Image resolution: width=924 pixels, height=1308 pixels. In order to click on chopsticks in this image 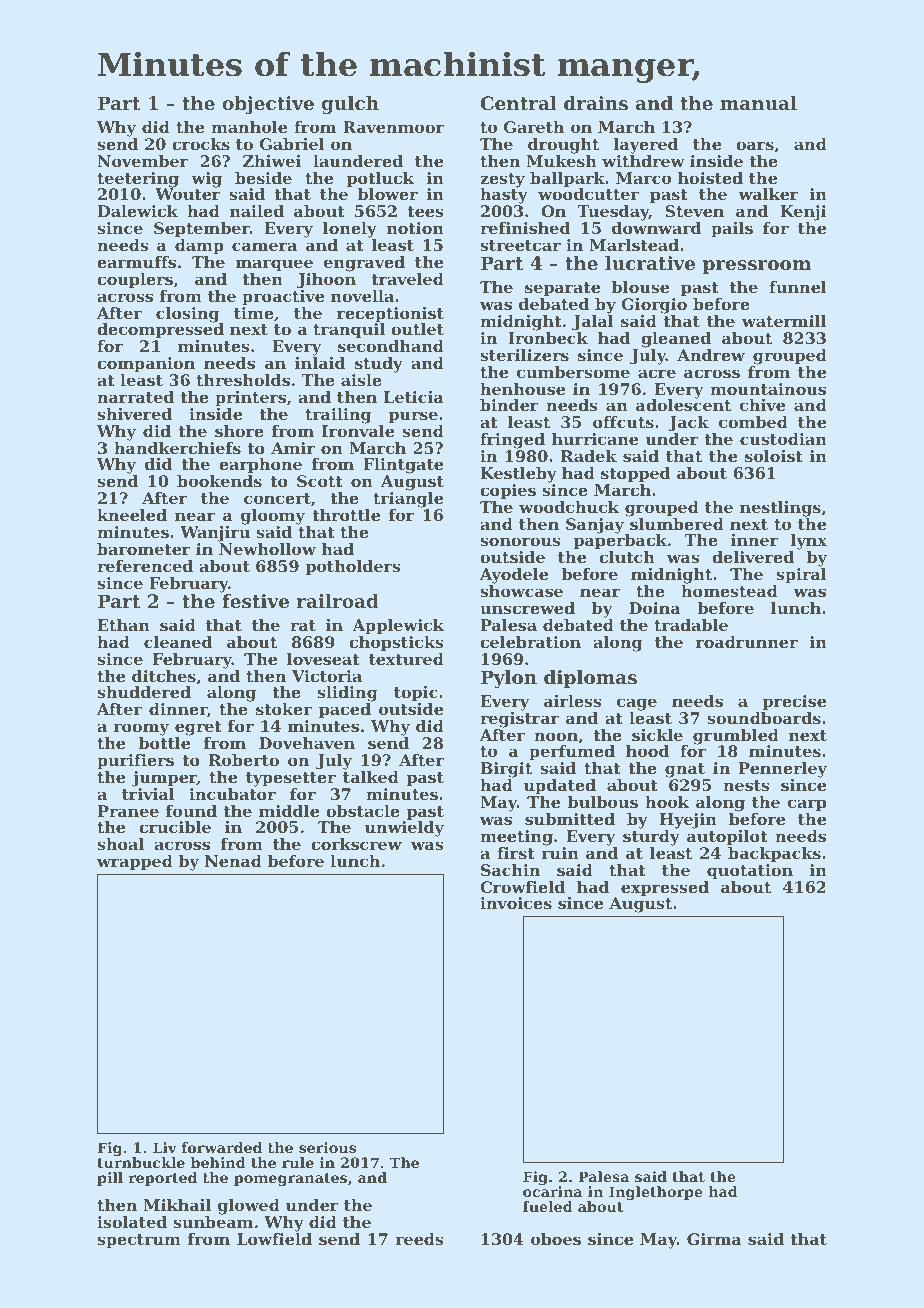, I will do `click(396, 644)`.
